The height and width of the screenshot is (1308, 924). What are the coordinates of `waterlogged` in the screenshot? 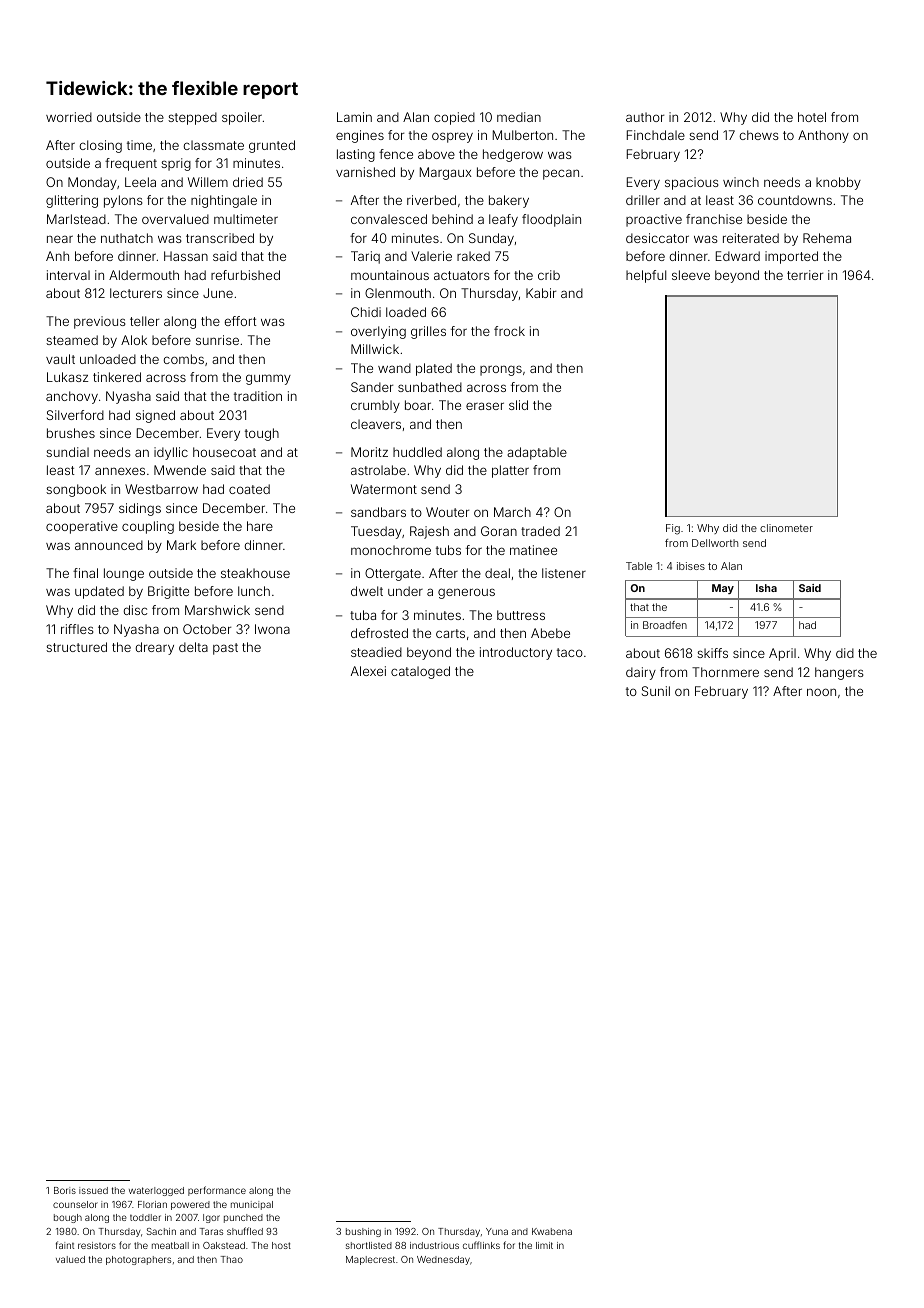 It's located at (156, 1191).
